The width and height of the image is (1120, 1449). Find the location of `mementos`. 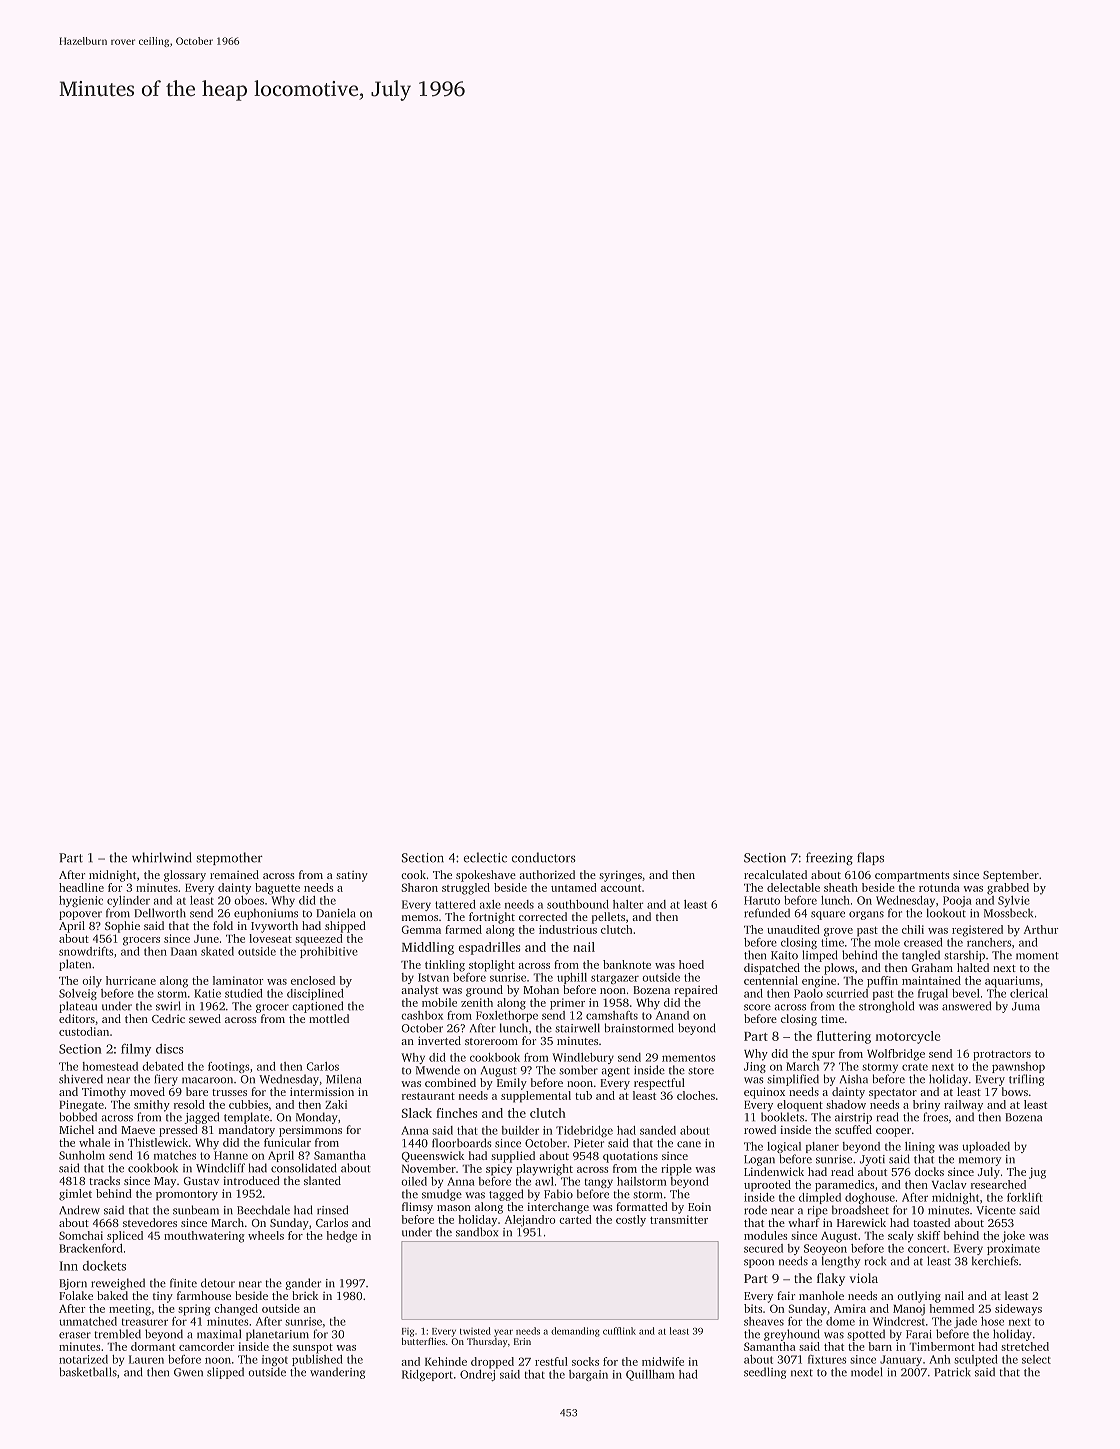

mementos is located at coordinates (689, 1058).
